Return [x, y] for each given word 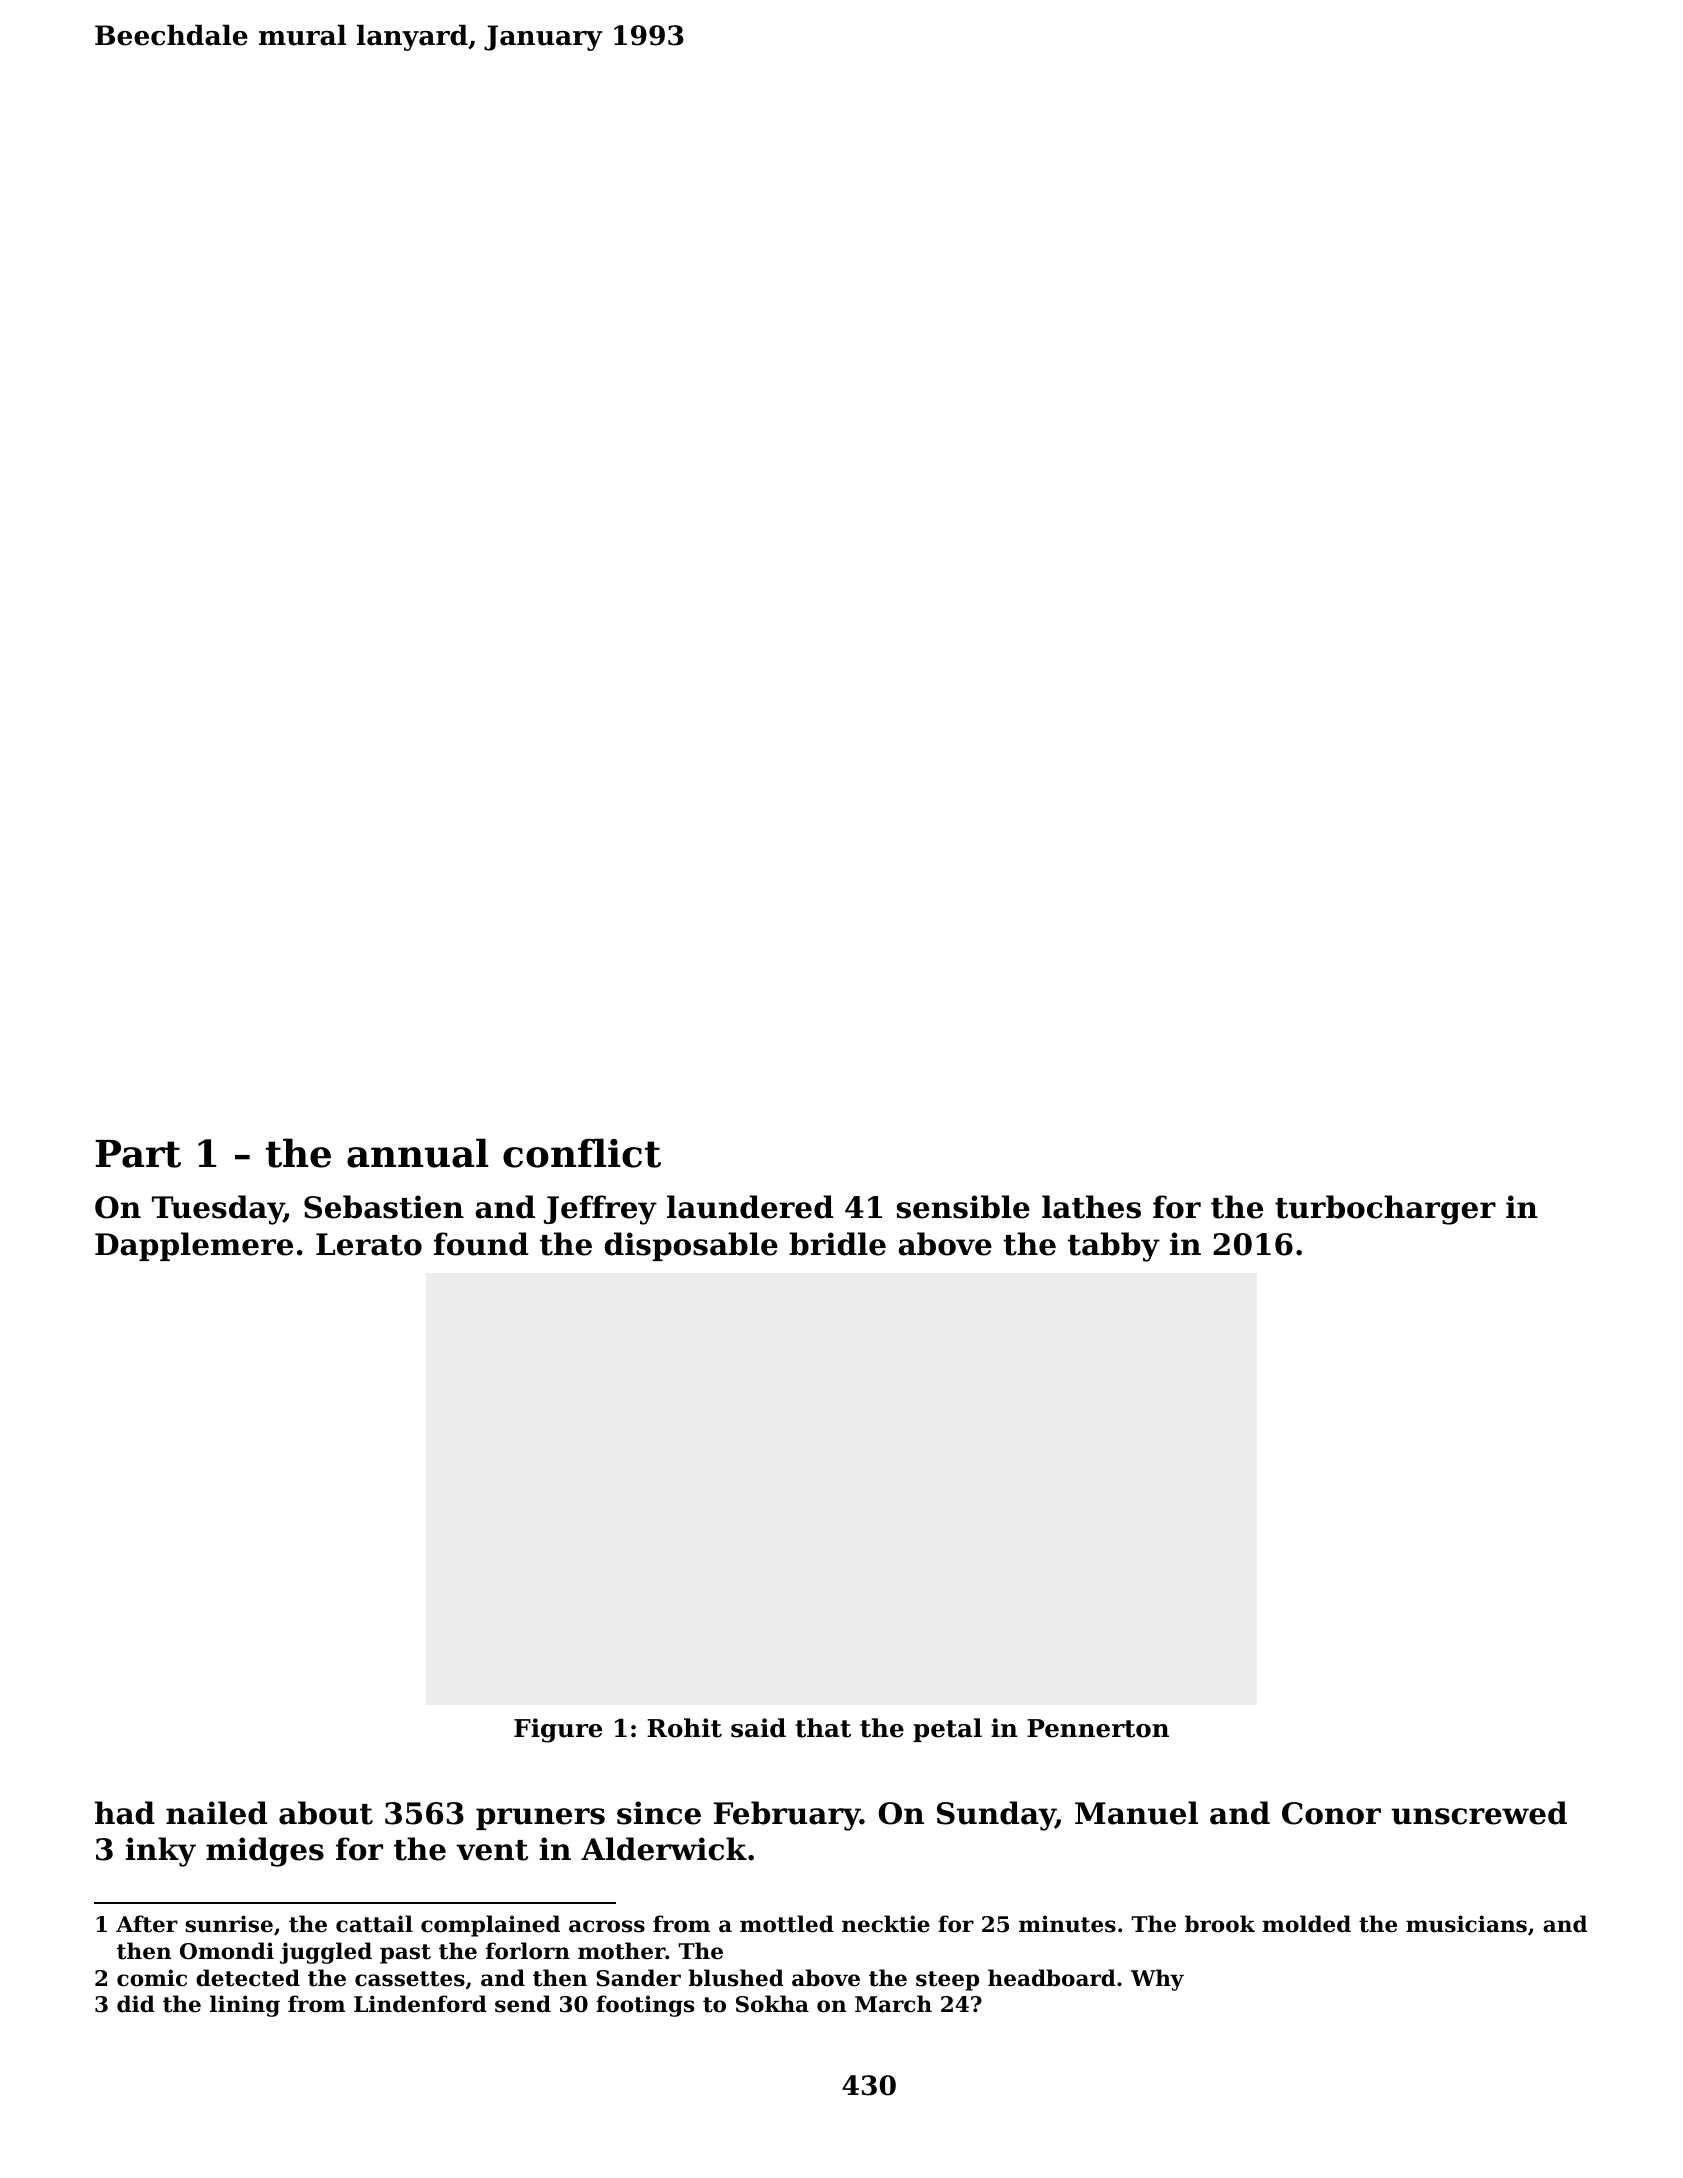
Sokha [772, 2004]
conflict [582, 1153]
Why [1157, 1980]
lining [245, 2006]
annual [417, 1153]
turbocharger [1385, 1210]
